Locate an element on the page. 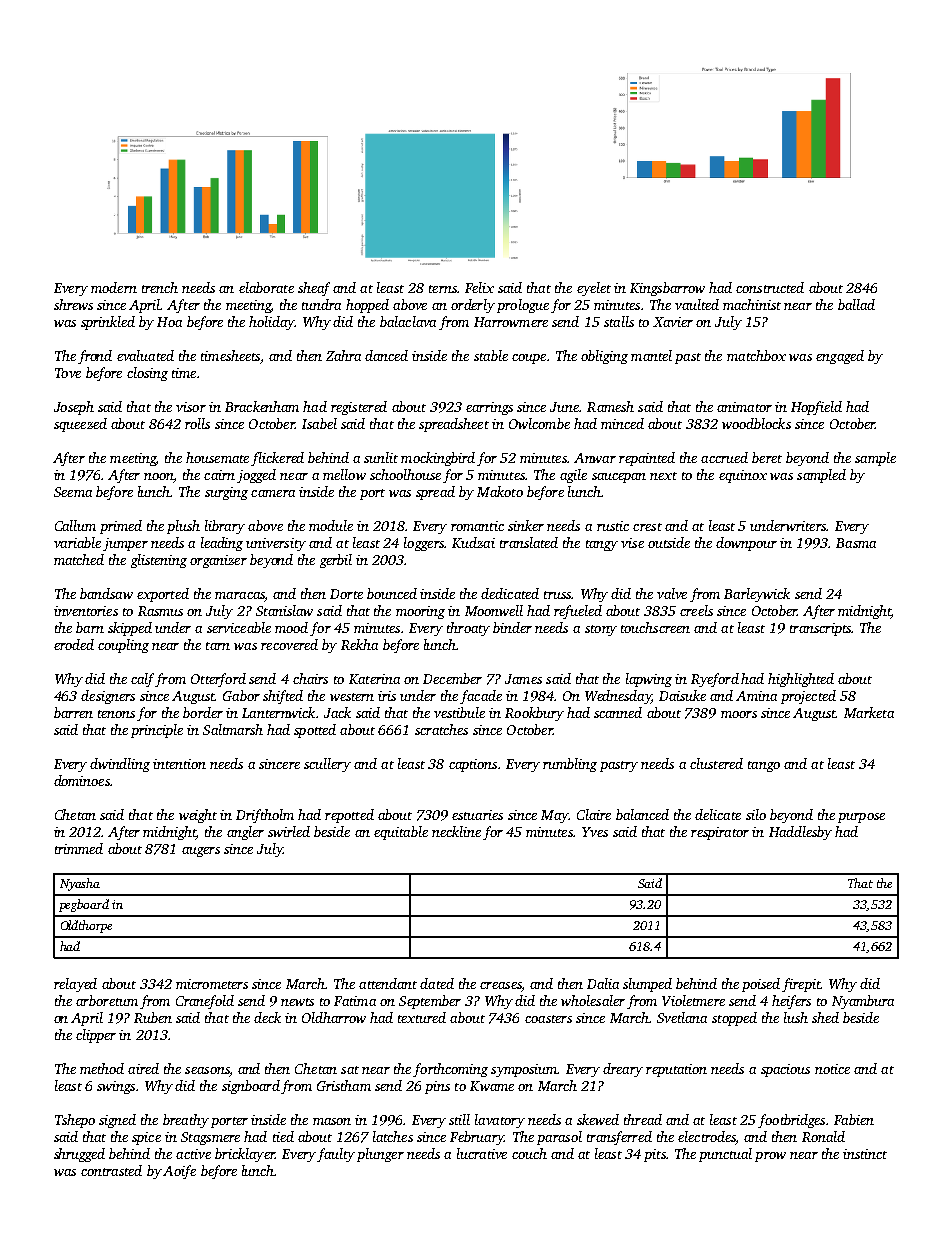 This page has height=1233, width=952. dwindling is located at coordinates (120, 765).
